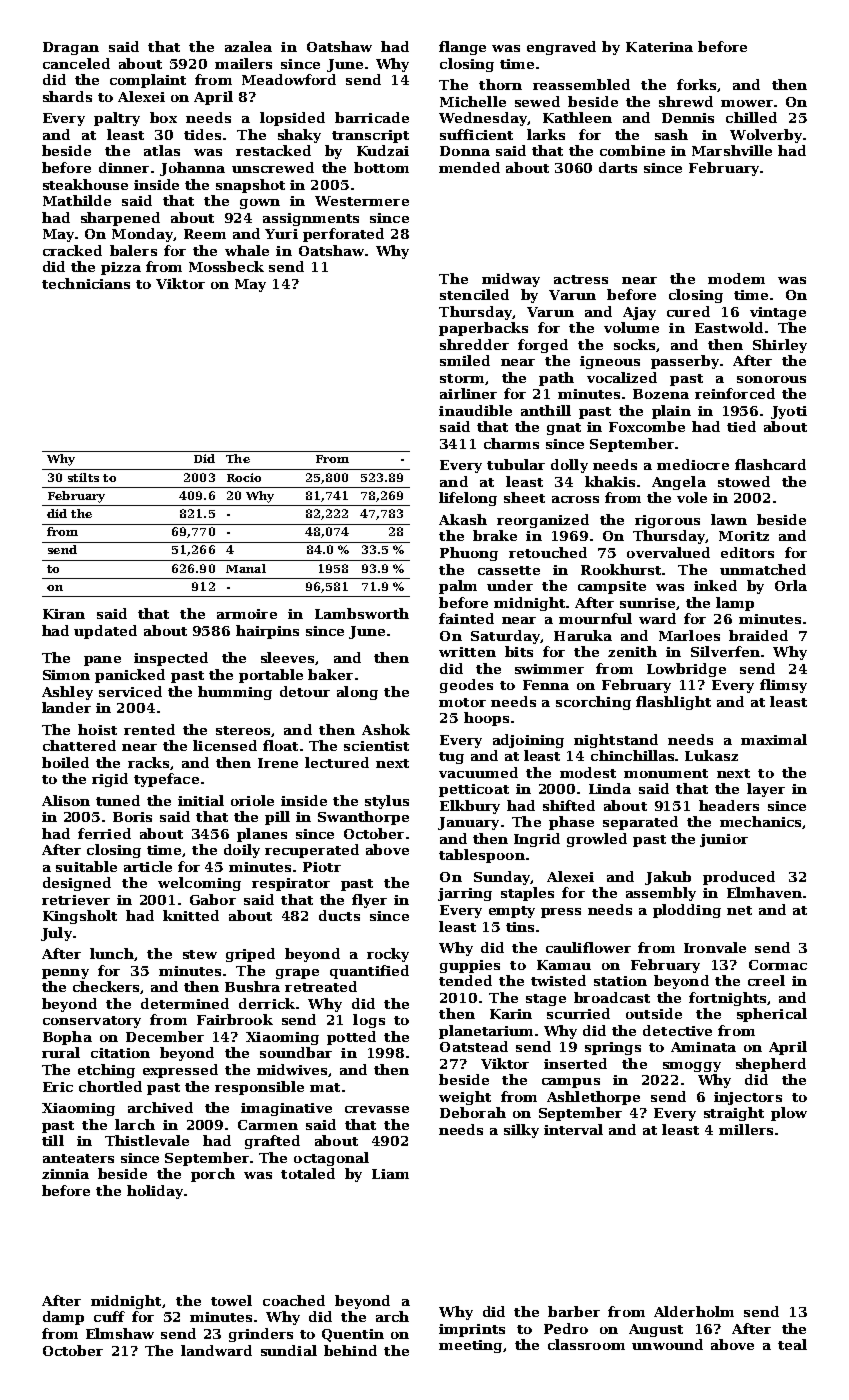 Image resolution: width=849 pixels, height=1400 pixels. I want to click on Mossbeck, so click(226, 266).
